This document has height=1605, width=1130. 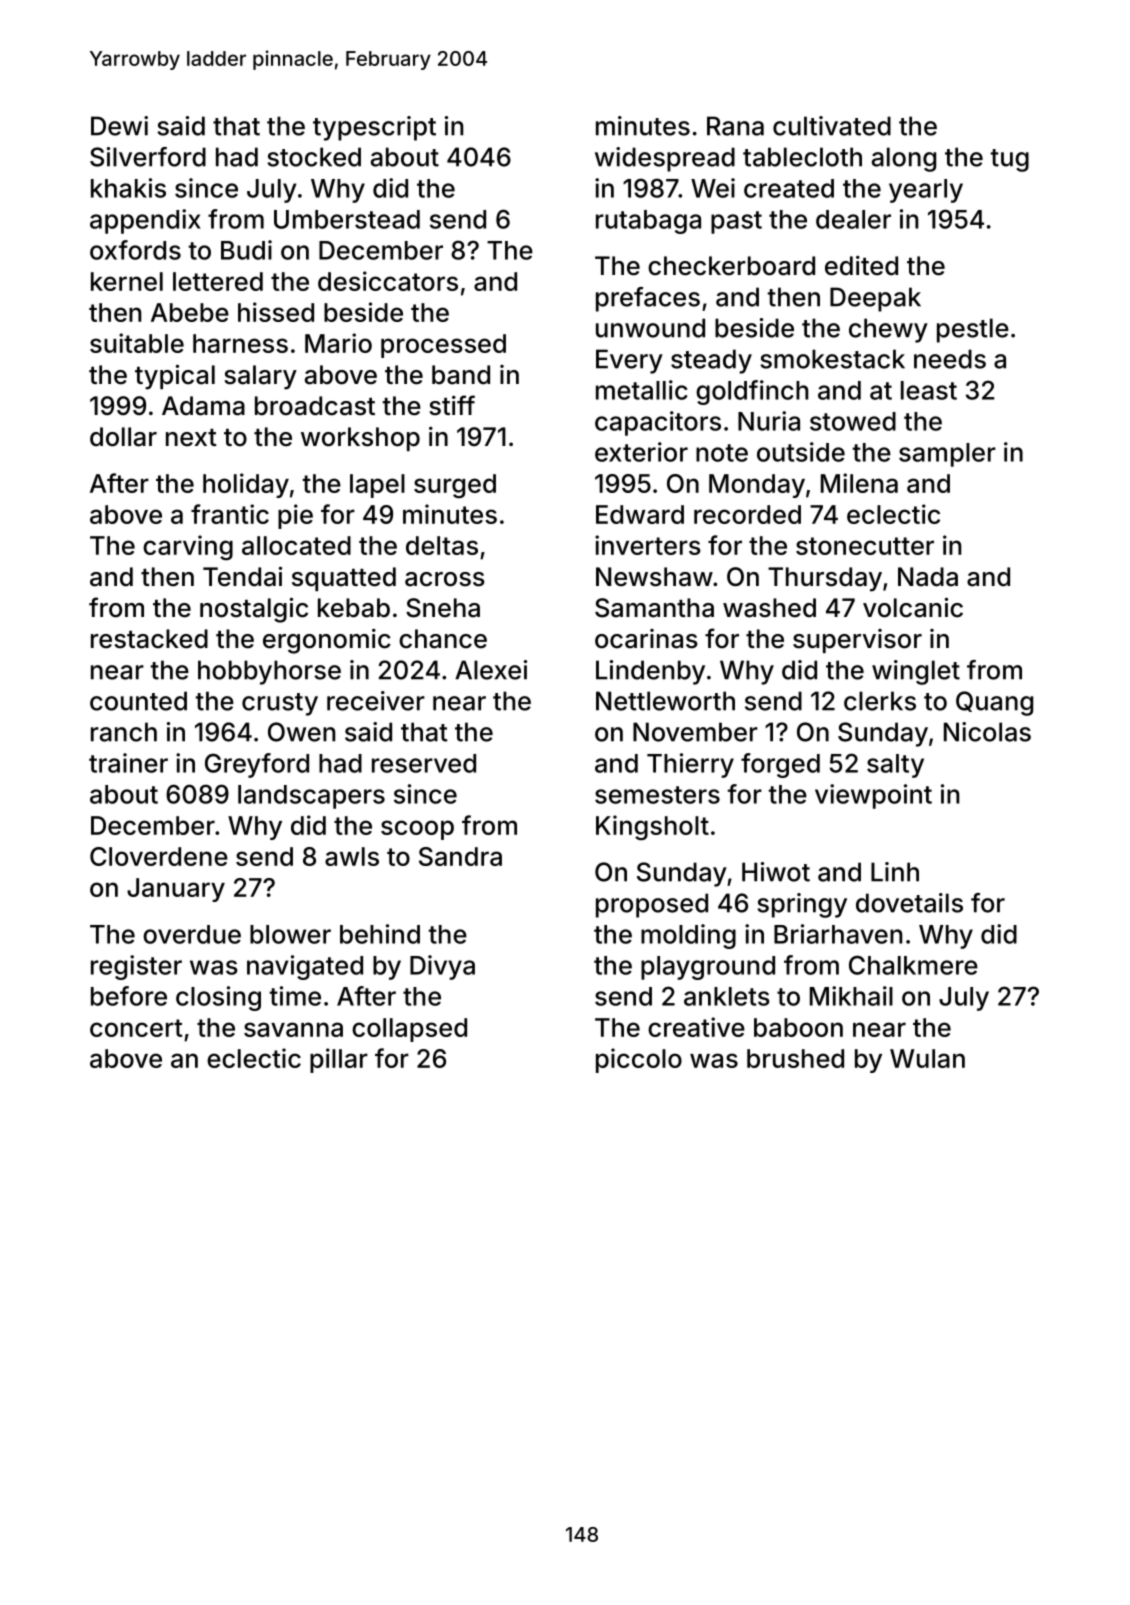 What do you see at coordinates (832, 126) in the document?
I see `cultivated` at bounding box center [832, 126].
